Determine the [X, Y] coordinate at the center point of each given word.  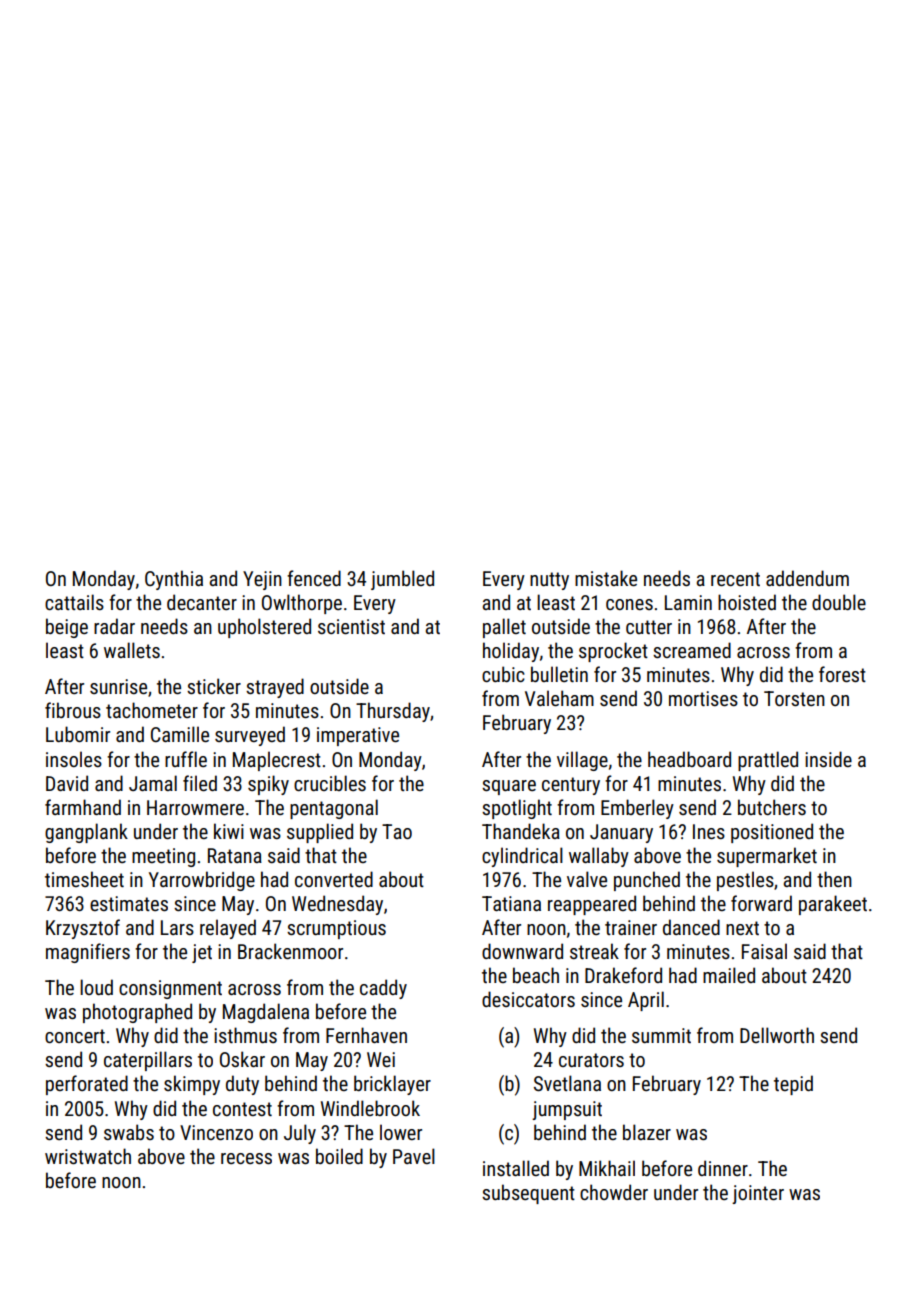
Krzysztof [83, 929]
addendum [807, 578]
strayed [275, 688]
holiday [511, 652]
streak [594, 951]
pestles [745, 881]
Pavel [414, 1156]
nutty [549, 581]
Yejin [262, 580]
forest [842, 674]
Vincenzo [216, 1132]
